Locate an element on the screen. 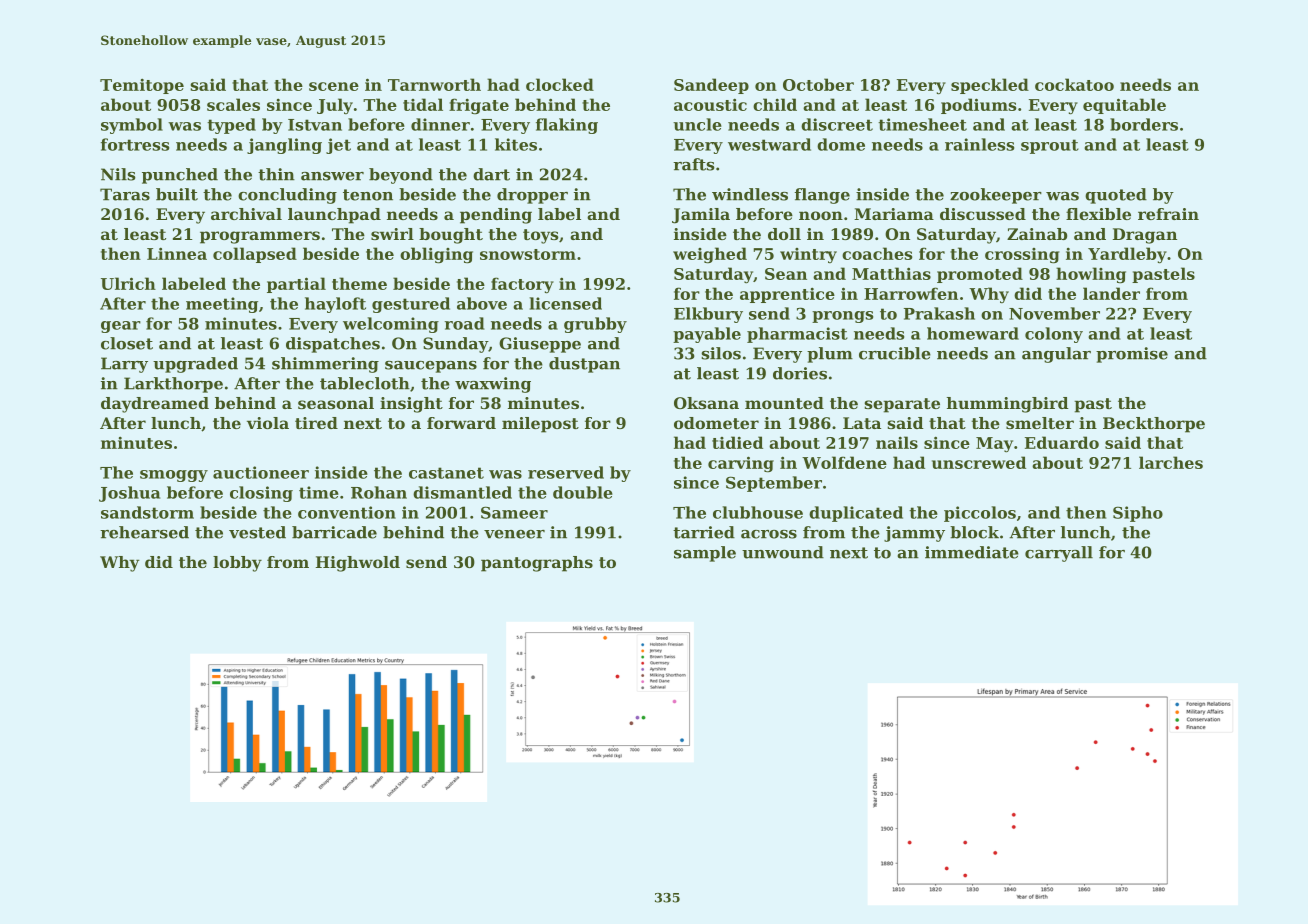  double is located at coordinates (583, 492).
